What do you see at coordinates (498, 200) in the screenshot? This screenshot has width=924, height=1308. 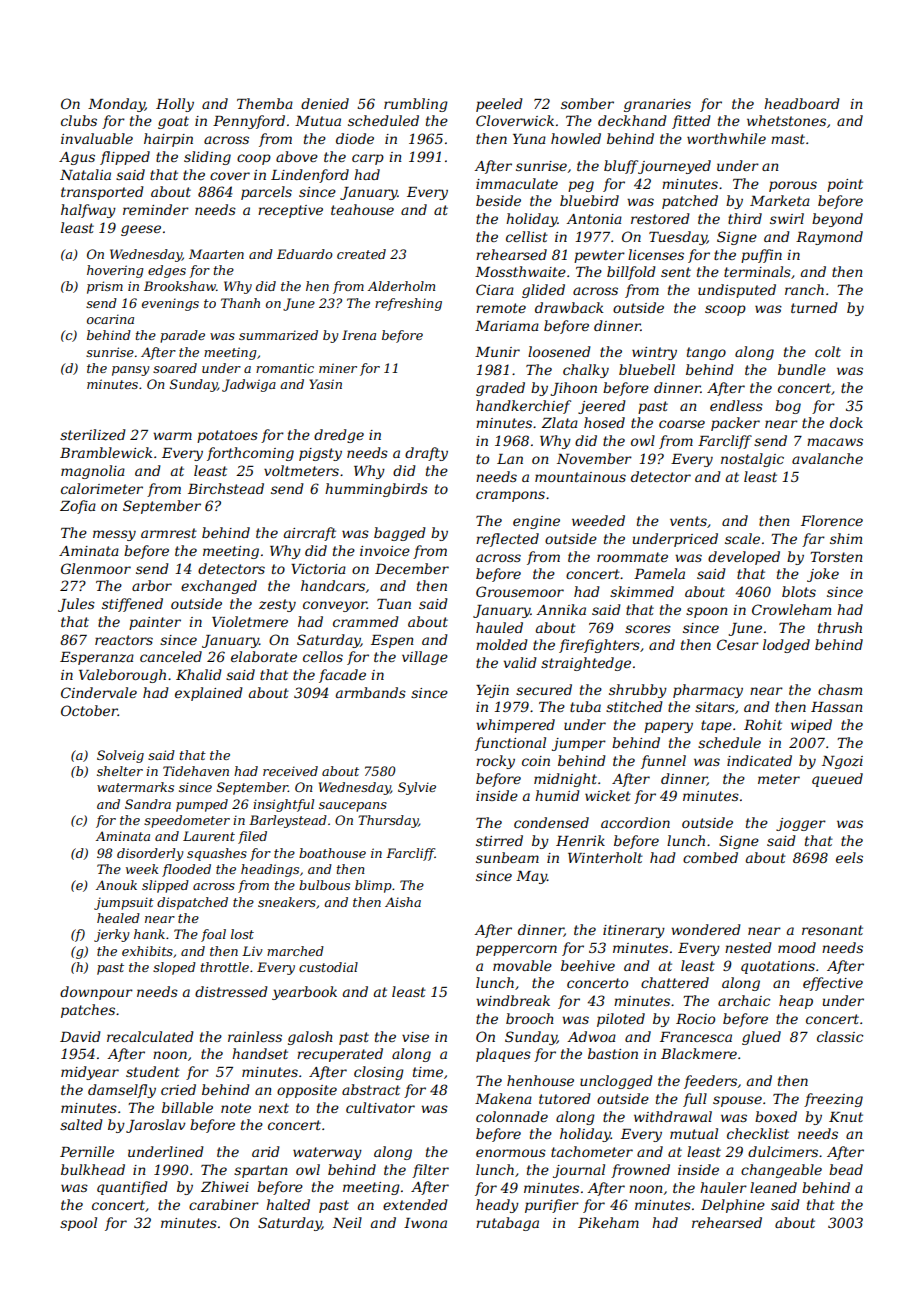 I see `beside` at bounding box center [498, 200].
